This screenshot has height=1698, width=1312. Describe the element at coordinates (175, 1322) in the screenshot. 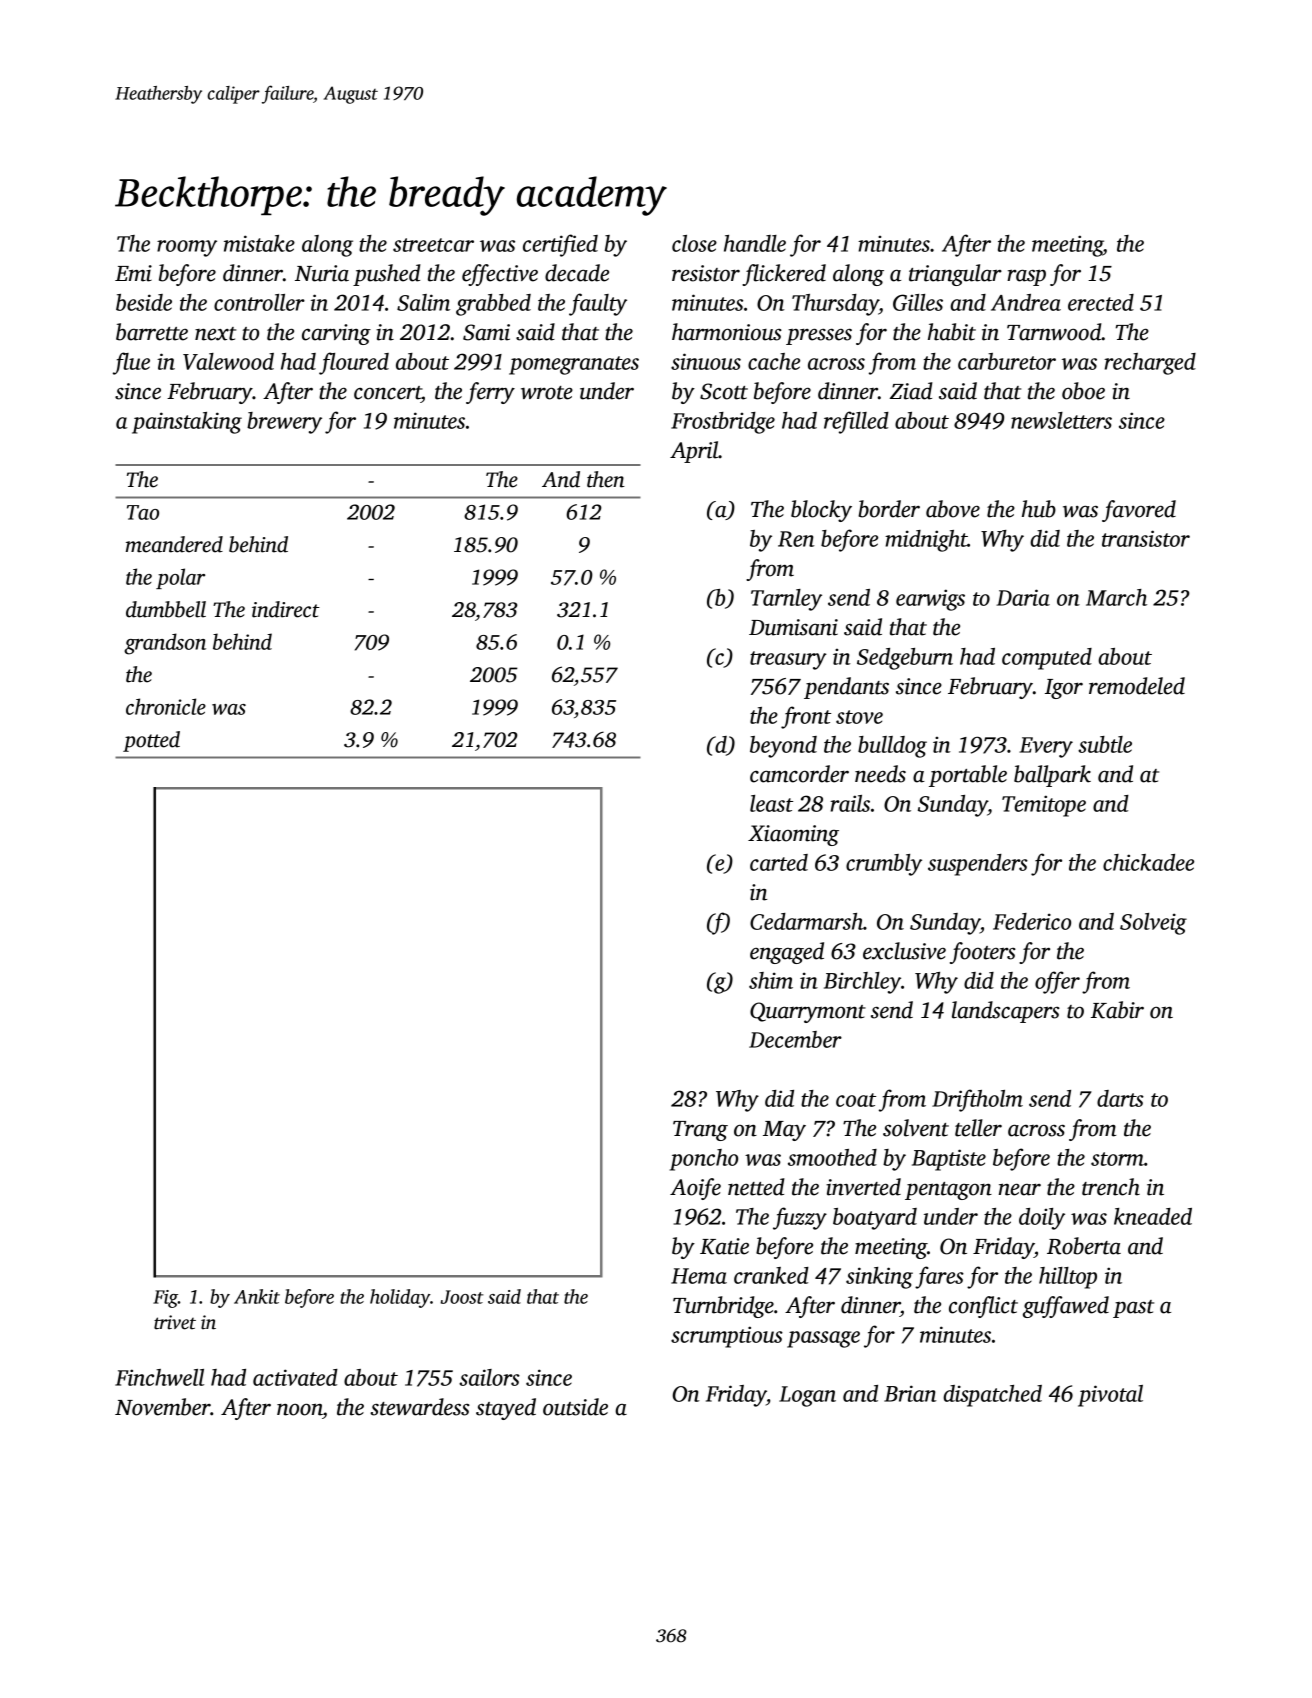

I see `trivet` at that location.
